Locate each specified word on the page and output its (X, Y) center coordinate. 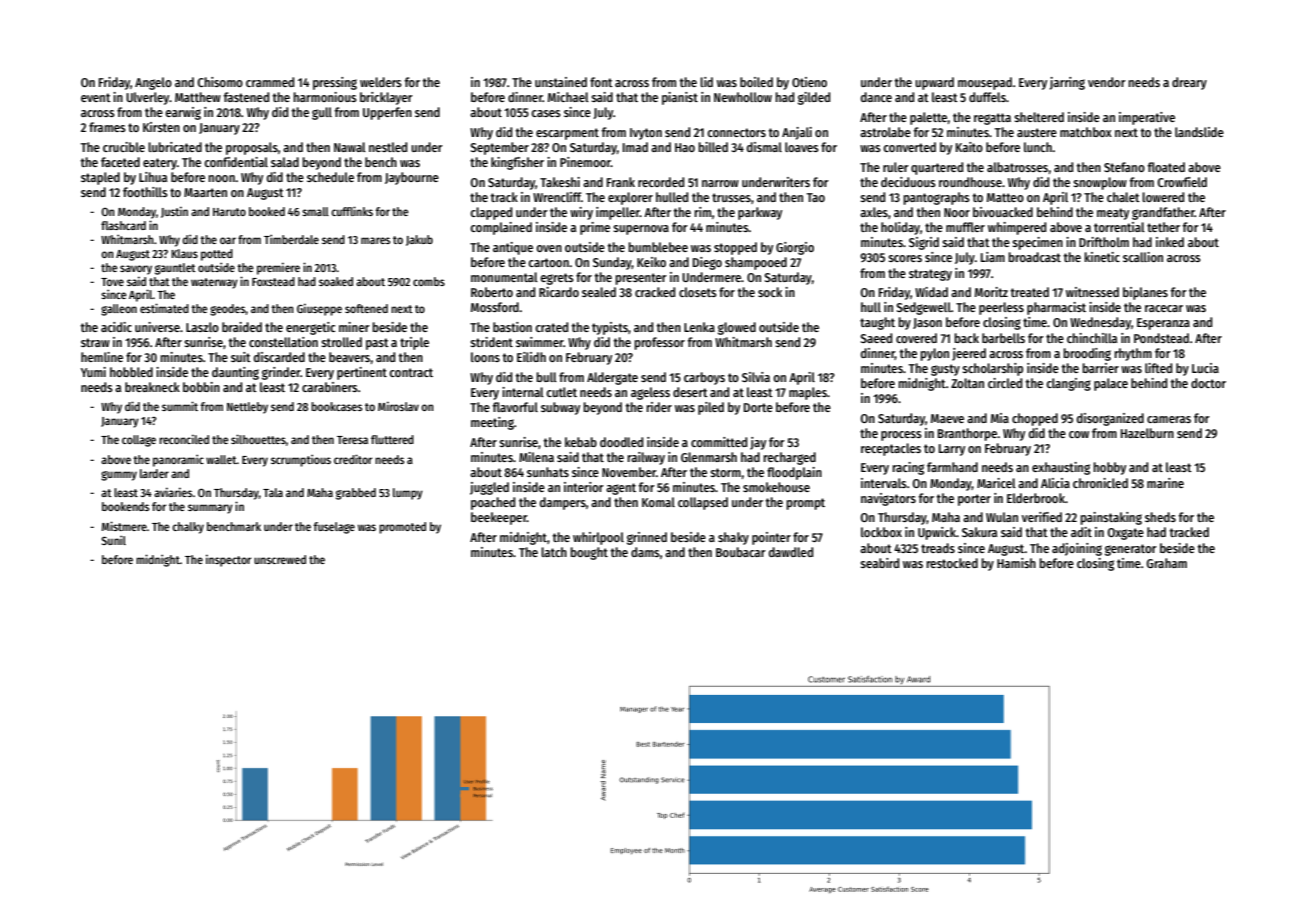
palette (928, 118)
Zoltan (967, 383)
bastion (512, 327)
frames (107, 127)
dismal (764, 147)
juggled (489, 488)
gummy (119, 476)
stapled (100, 178)
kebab (581, 442)
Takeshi (560, 182)
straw (95, 342)
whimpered (1017, 228)
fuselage (334, 528)
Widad (931, 292)
